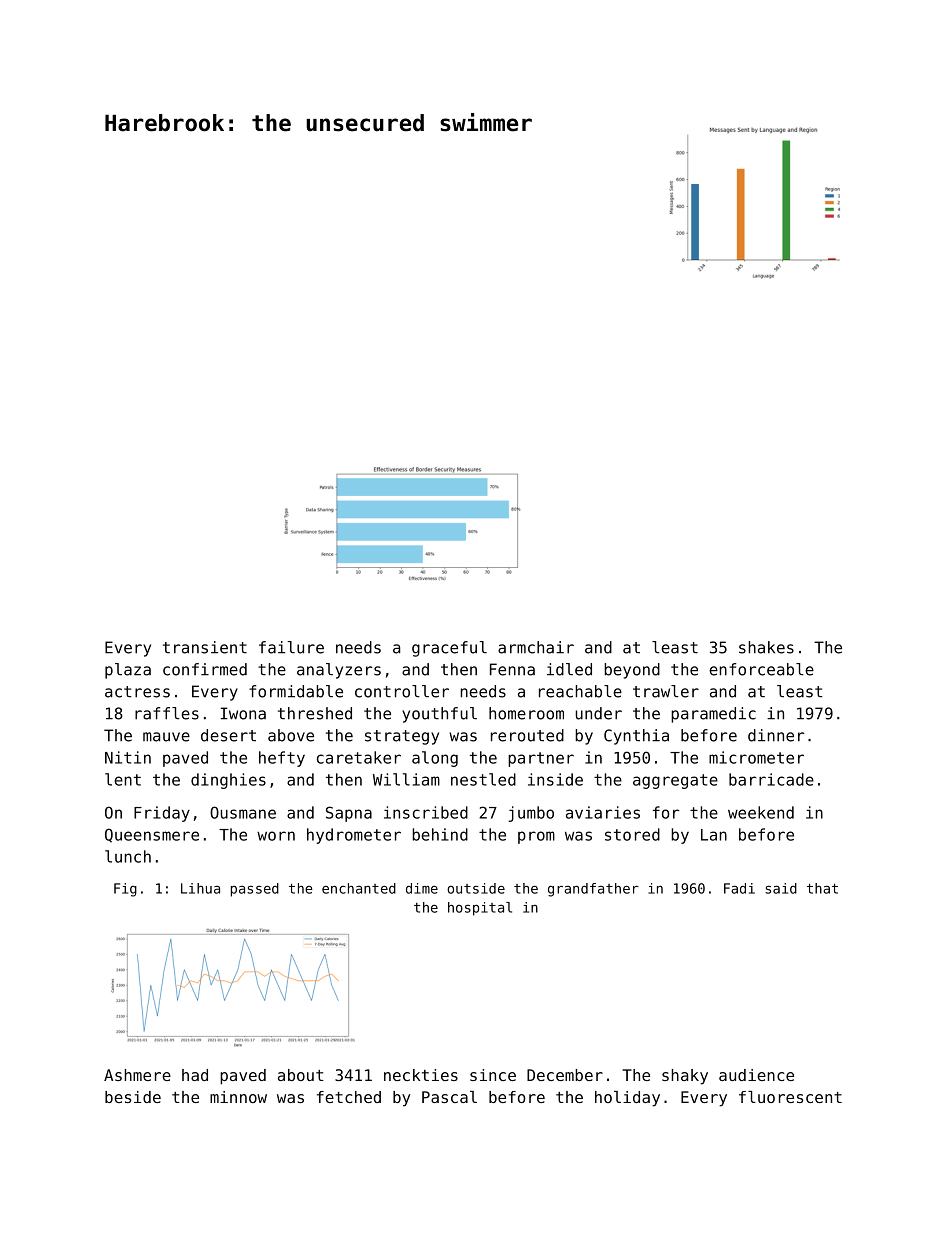  What do you see at coordinates (291, 647) in the screenshot?
I see `failure` at bounding box center [291, 647].
